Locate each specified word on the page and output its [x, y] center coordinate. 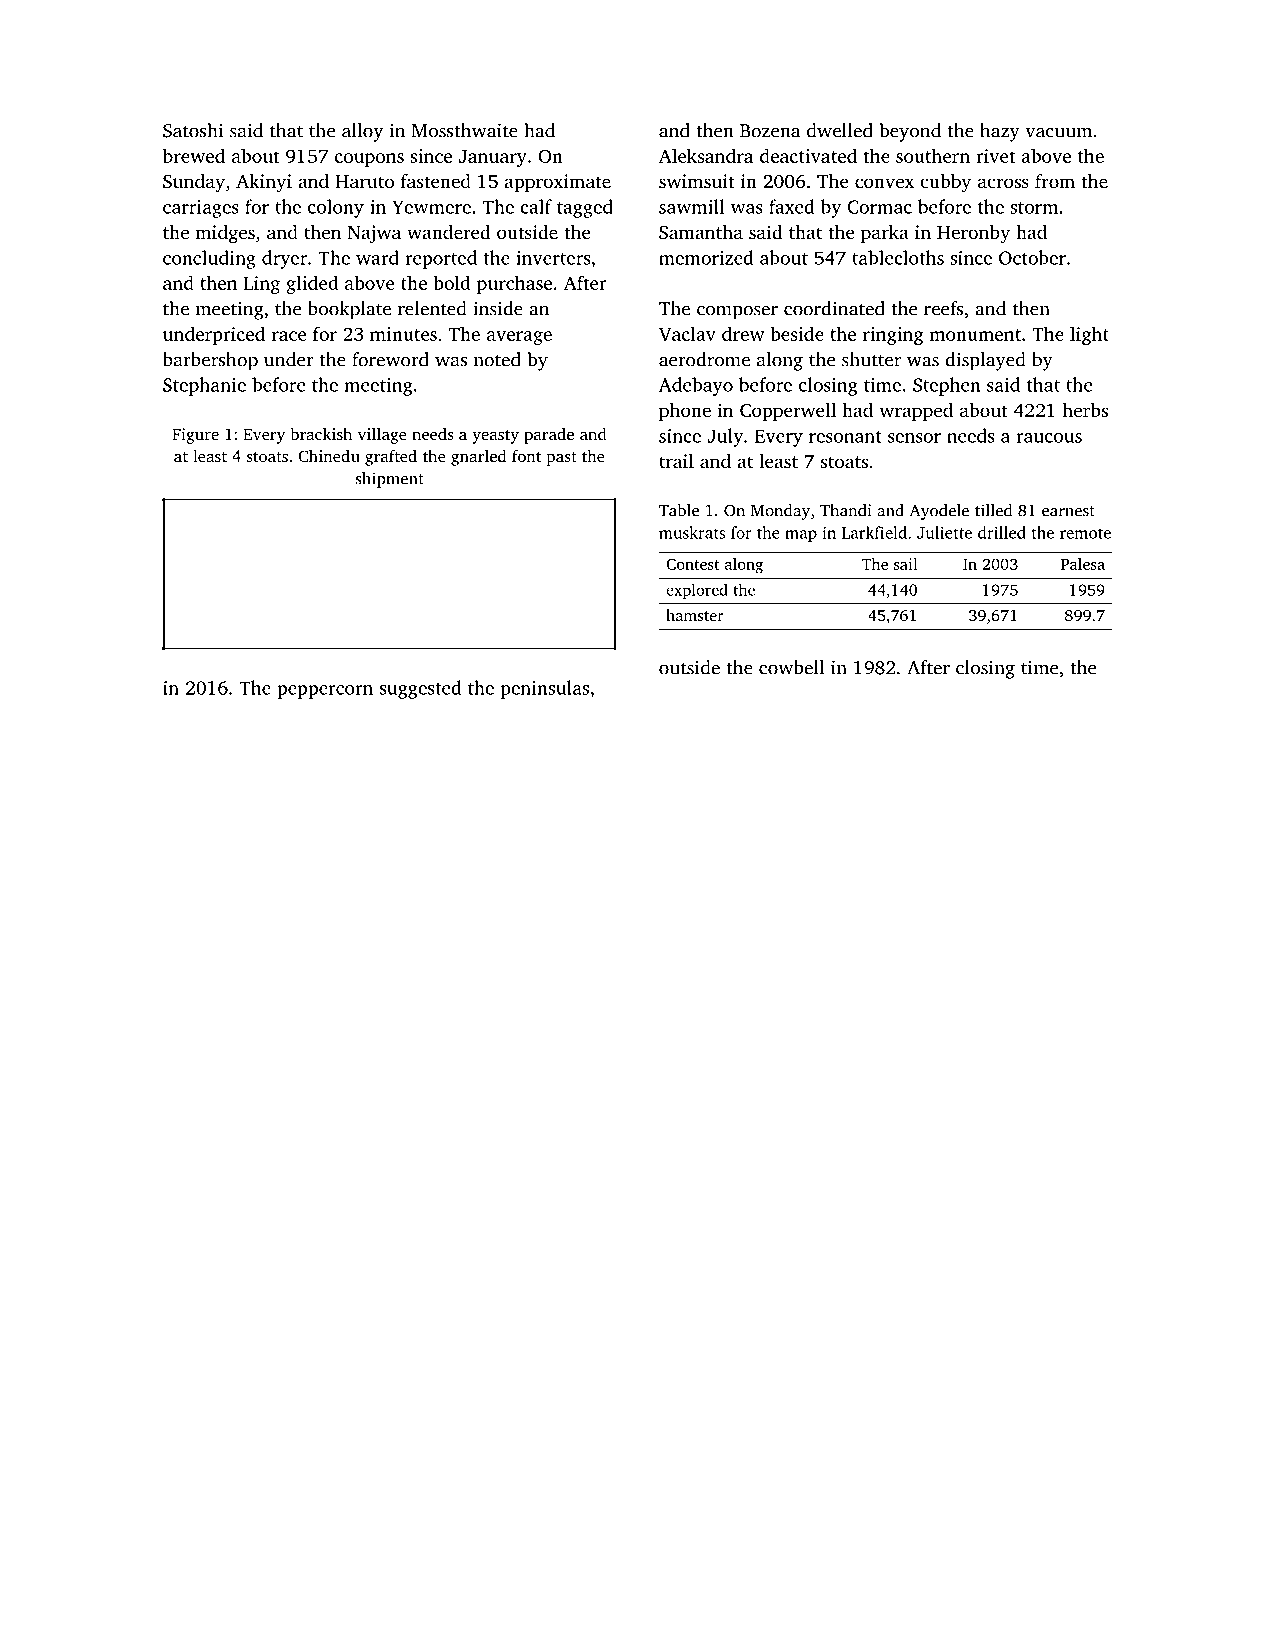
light [1089, 335]
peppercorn [325, 692]
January [493, 158]
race [289, 336]
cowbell [791, 667]
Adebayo [696, 386]
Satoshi [193, 130]
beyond [910, 132]
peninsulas [545, 689]
